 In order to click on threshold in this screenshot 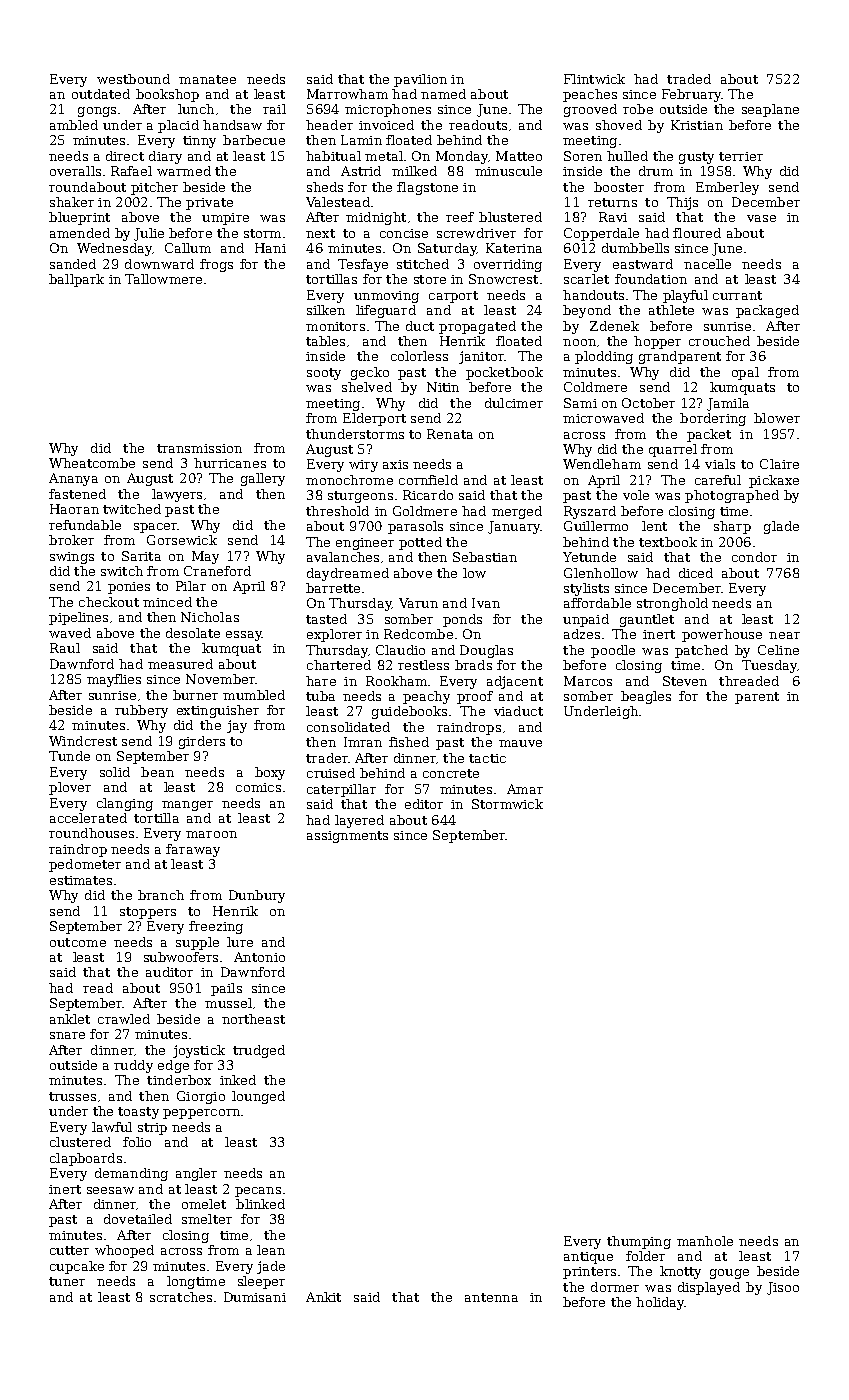, I will do `click(337, 511)`.
